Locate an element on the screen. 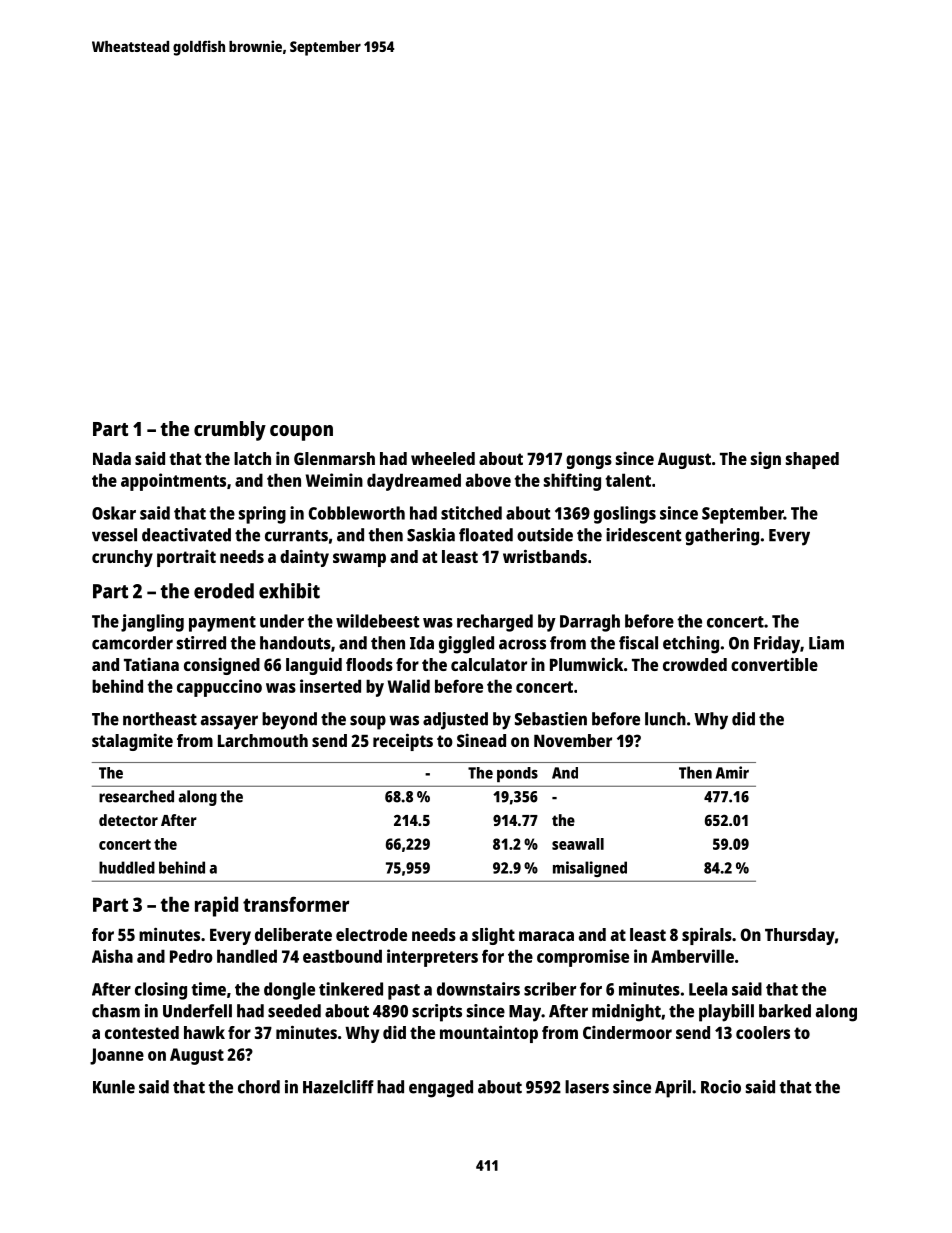 This screenshot has height=1233, width=952. etching is located at coordinates (691, 645).
